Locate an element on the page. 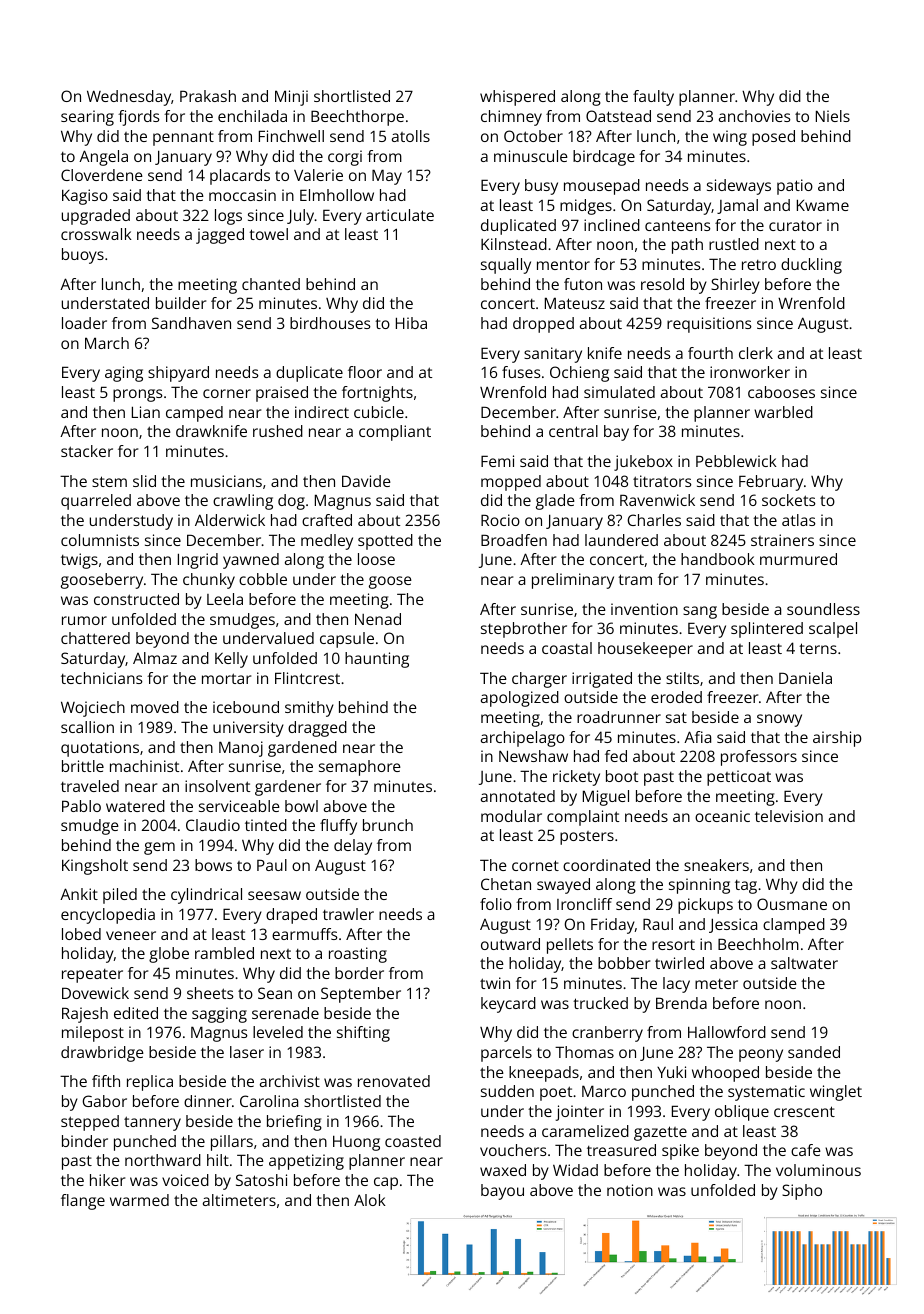  roasting is located at coordinates (358, 955).
